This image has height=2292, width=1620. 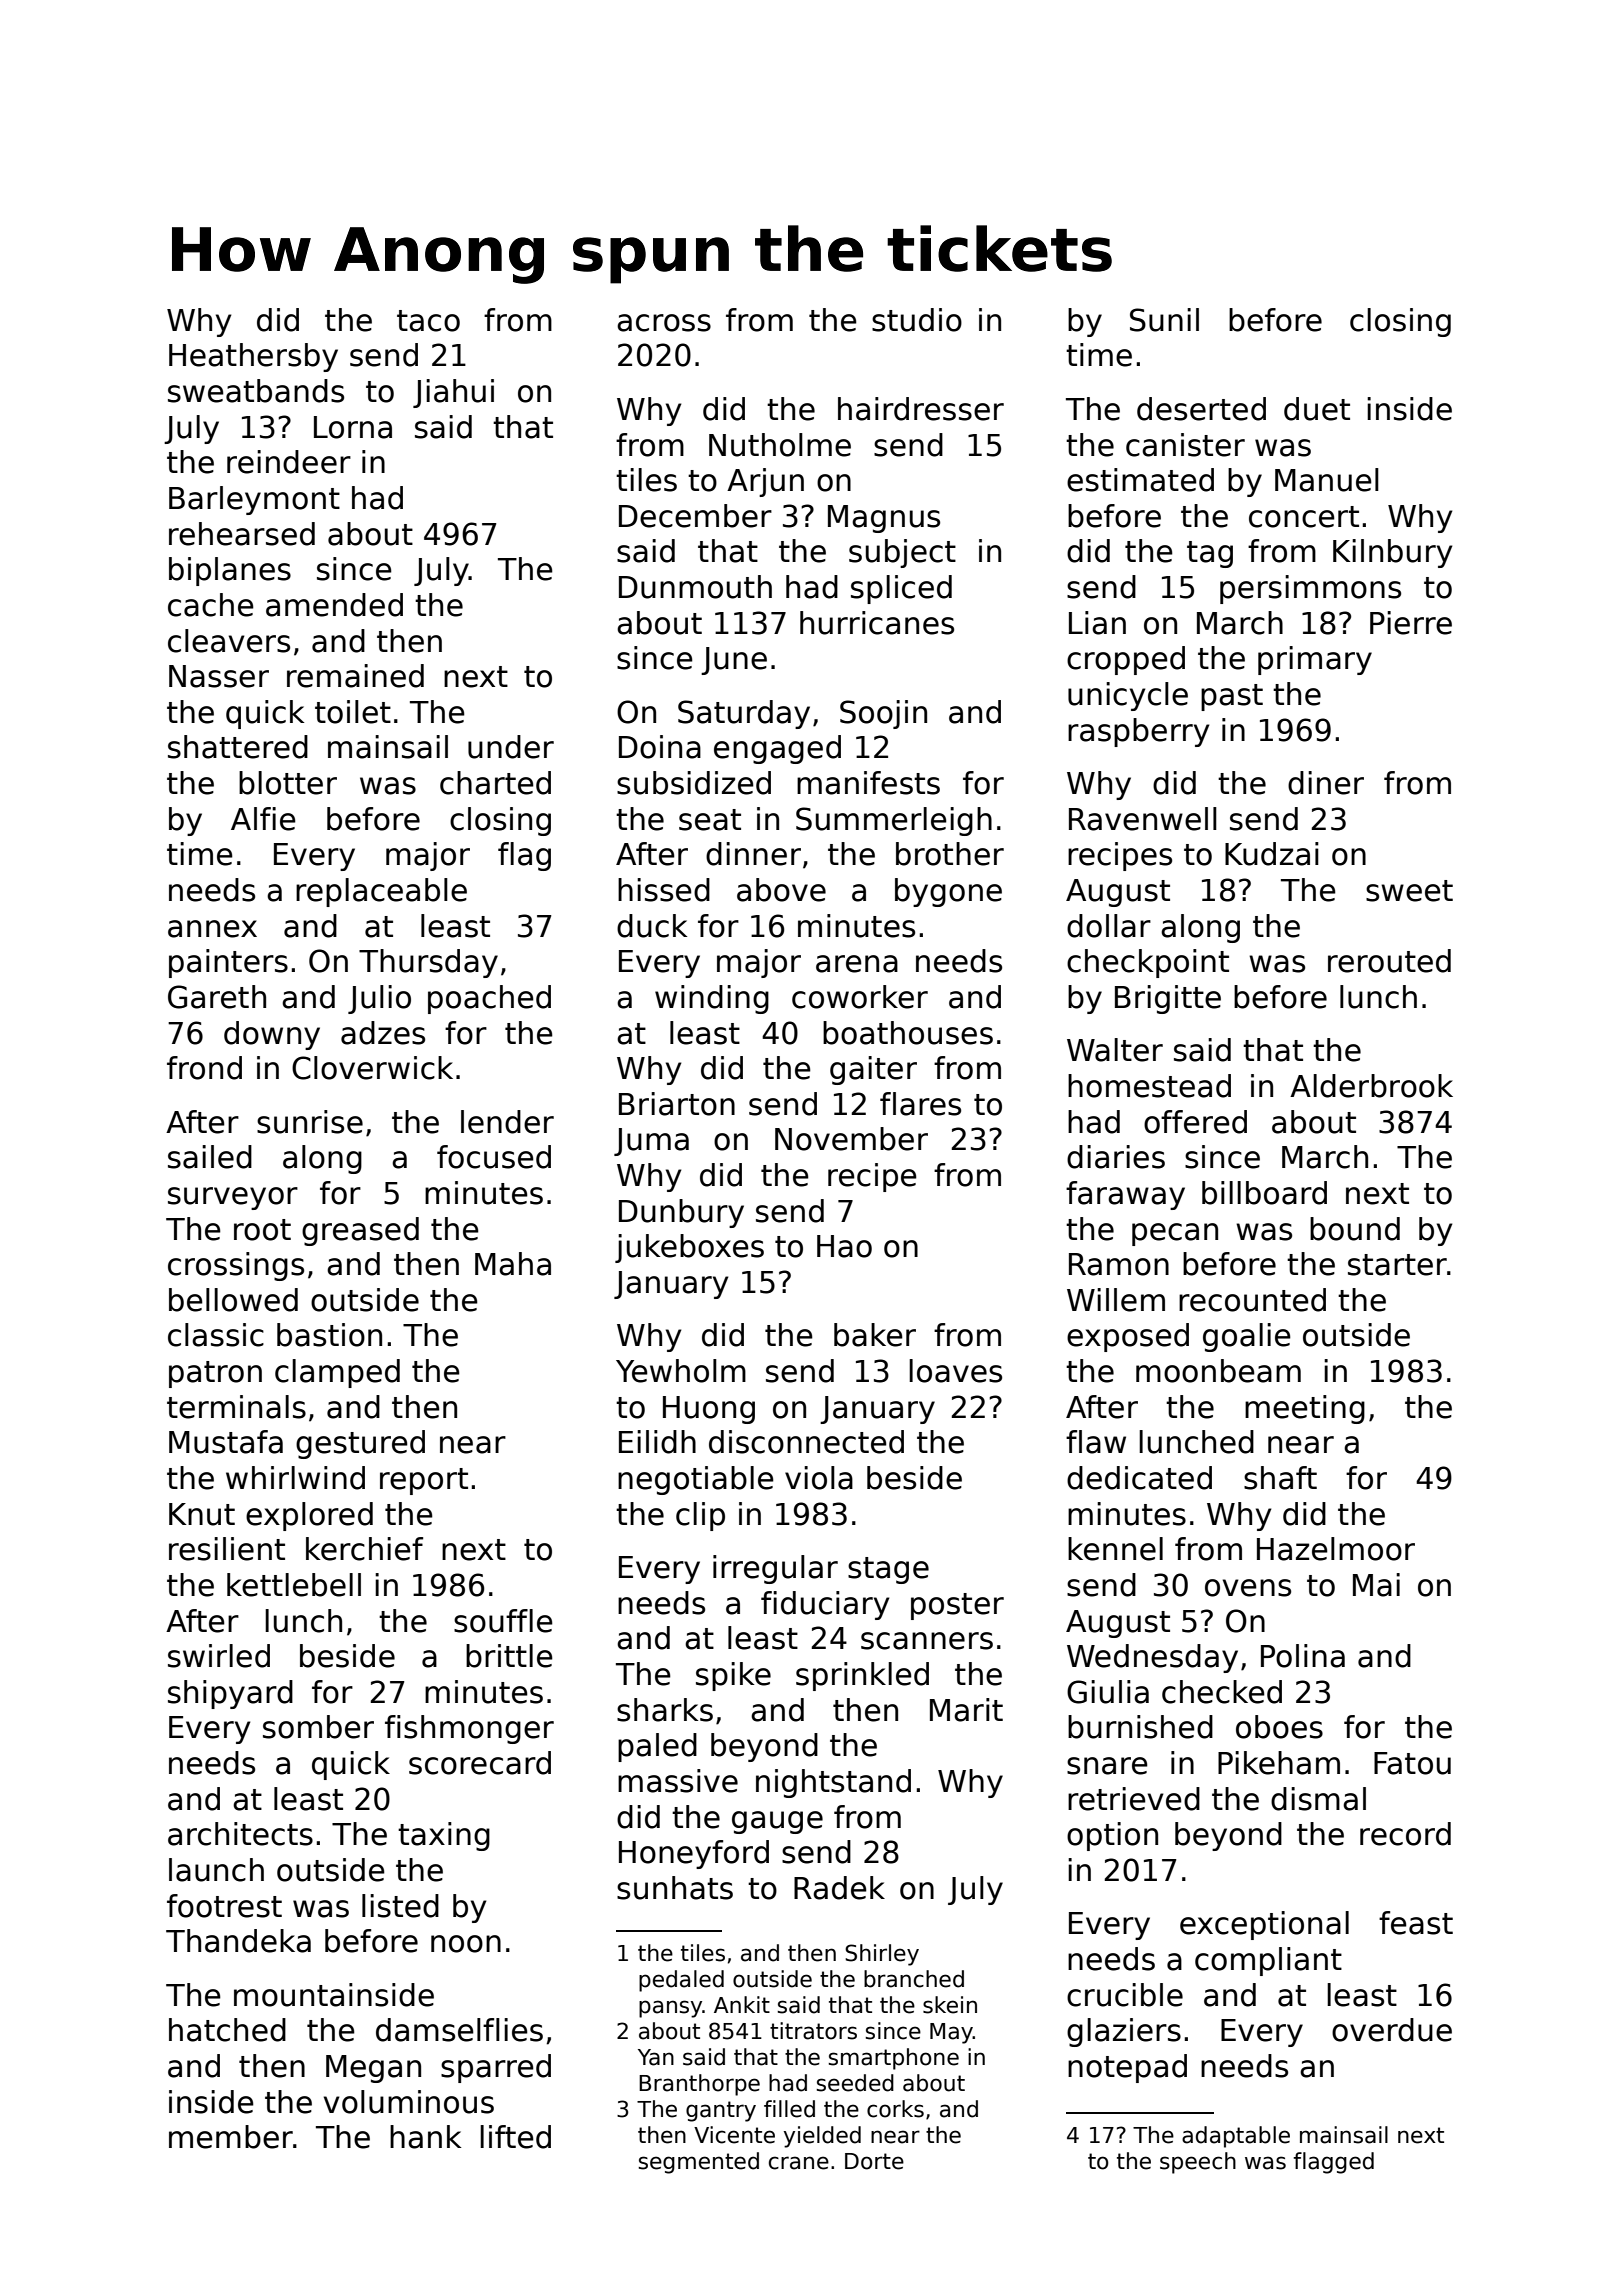 What do you see at coordinates (1280, 1478) in the image?
I see `shaft` at bounding box center [1280, 1478].
